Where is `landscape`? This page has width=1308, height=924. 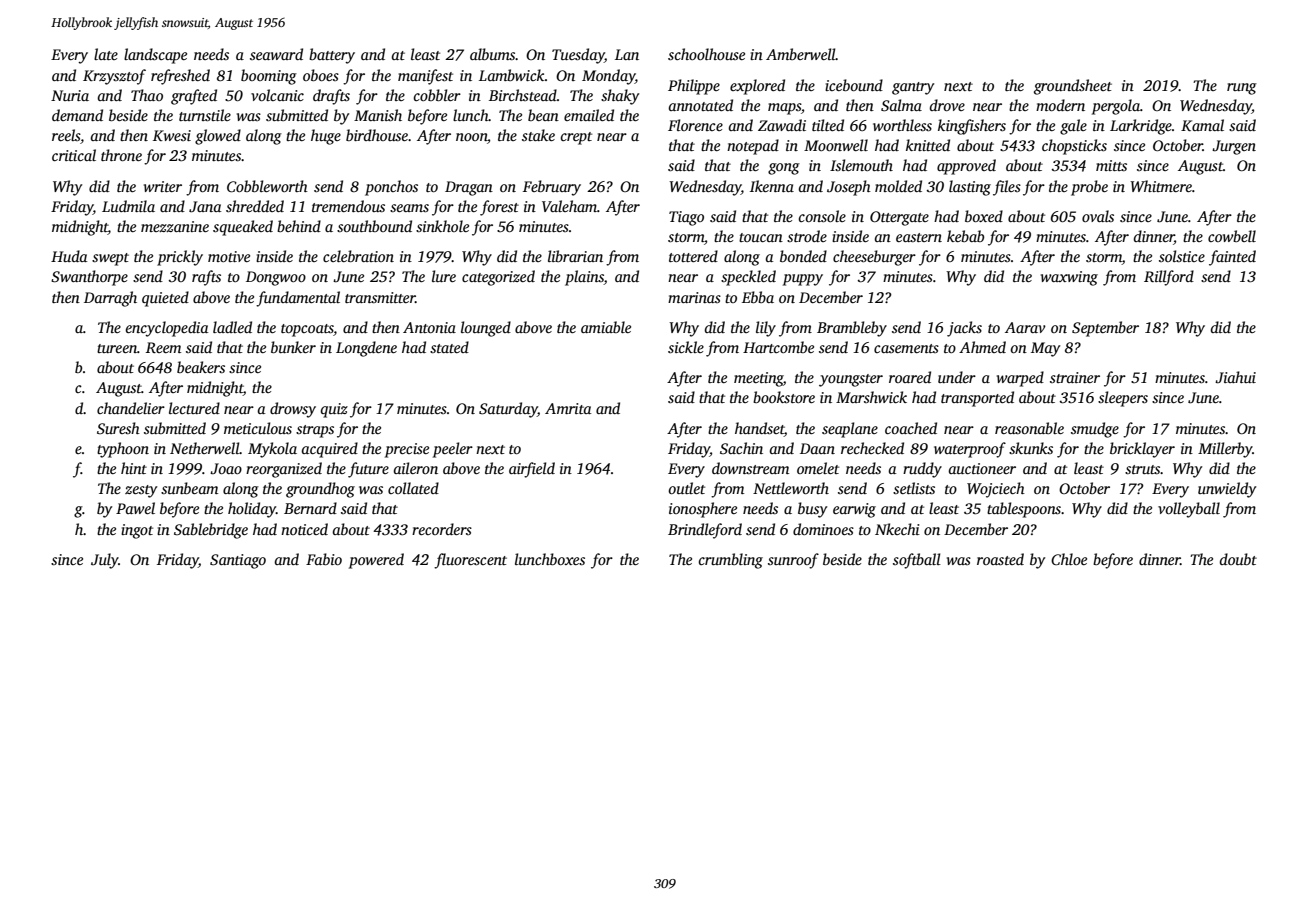 landscape is located at coordinates (155, 56).
